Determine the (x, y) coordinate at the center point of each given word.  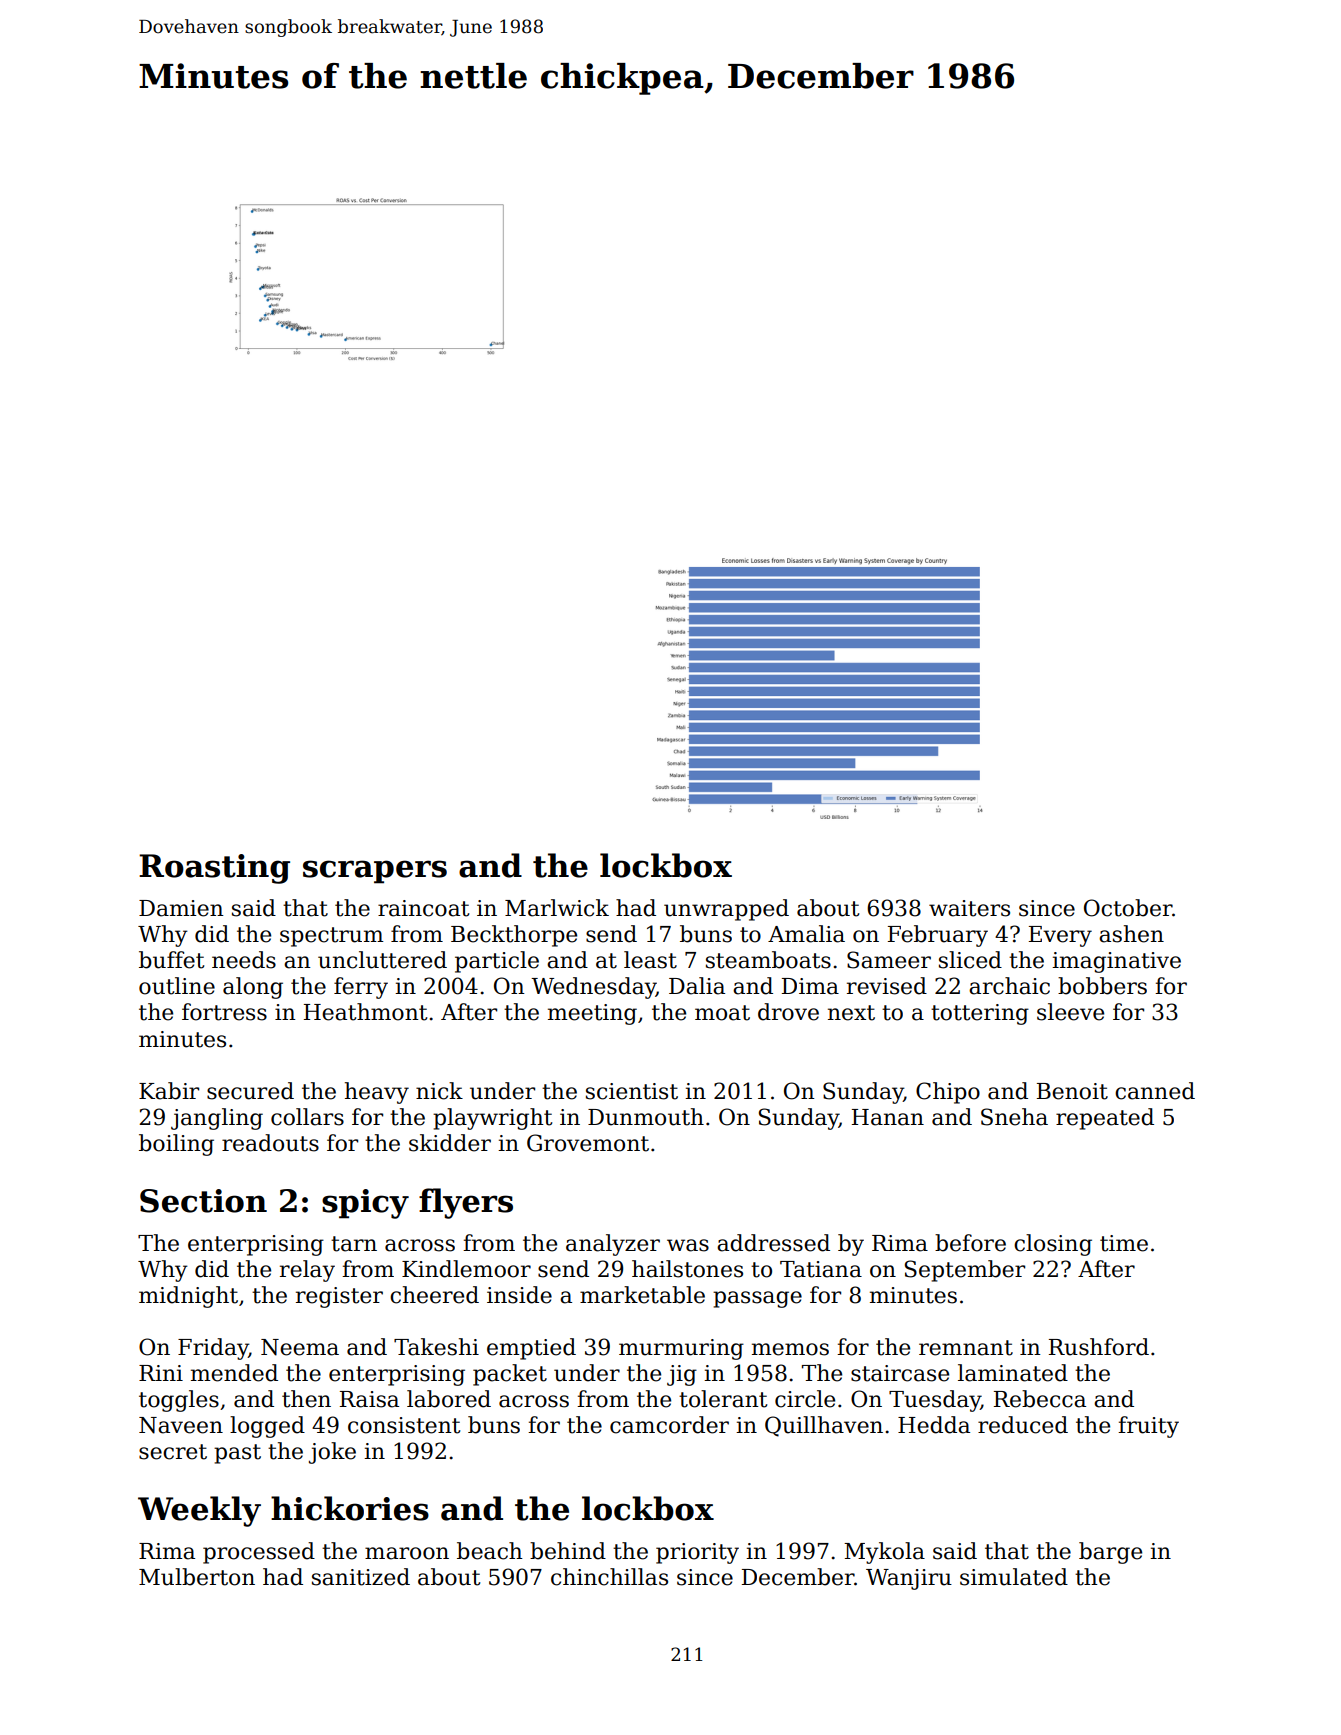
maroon (407, 1553)
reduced (1023, 1425)
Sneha (1014, 1117)
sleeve (1070, 1012)
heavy (377, 1093)
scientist (632, 1091)
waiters (969, 908)
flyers (466, 1203)
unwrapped (726, 910)
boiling (176, 1145)
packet (510, 1375)
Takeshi (436, 1347)
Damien (181, 908)
